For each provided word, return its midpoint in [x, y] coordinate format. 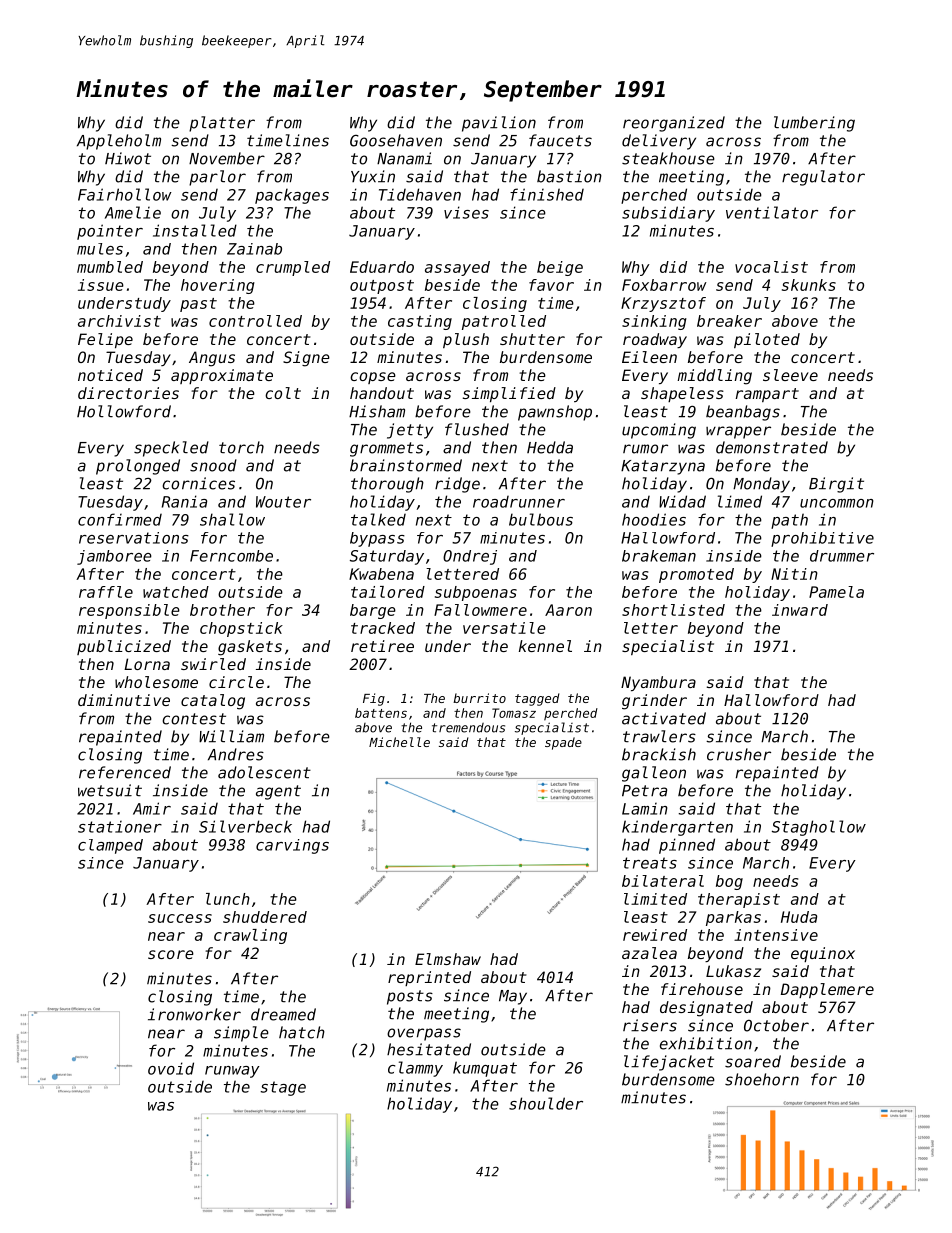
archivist [119, 321]
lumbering [814, 124]
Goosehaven [396, 140]
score [171, 954]
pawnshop [555, 413]
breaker [729, 321]
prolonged [138, 467]
